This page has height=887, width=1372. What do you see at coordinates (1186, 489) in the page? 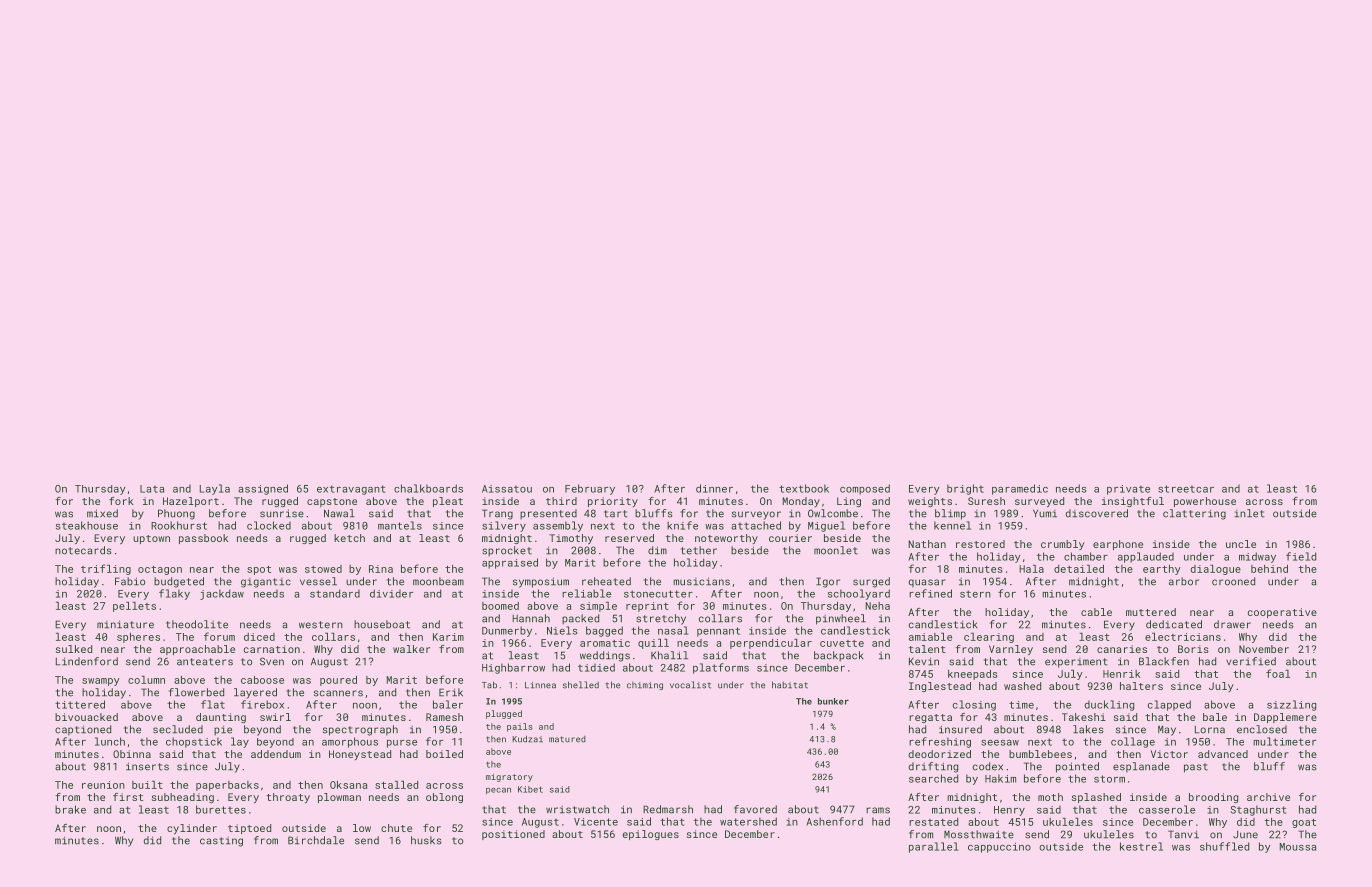
I see `streetcar` at bounding box center [1186, 489].
